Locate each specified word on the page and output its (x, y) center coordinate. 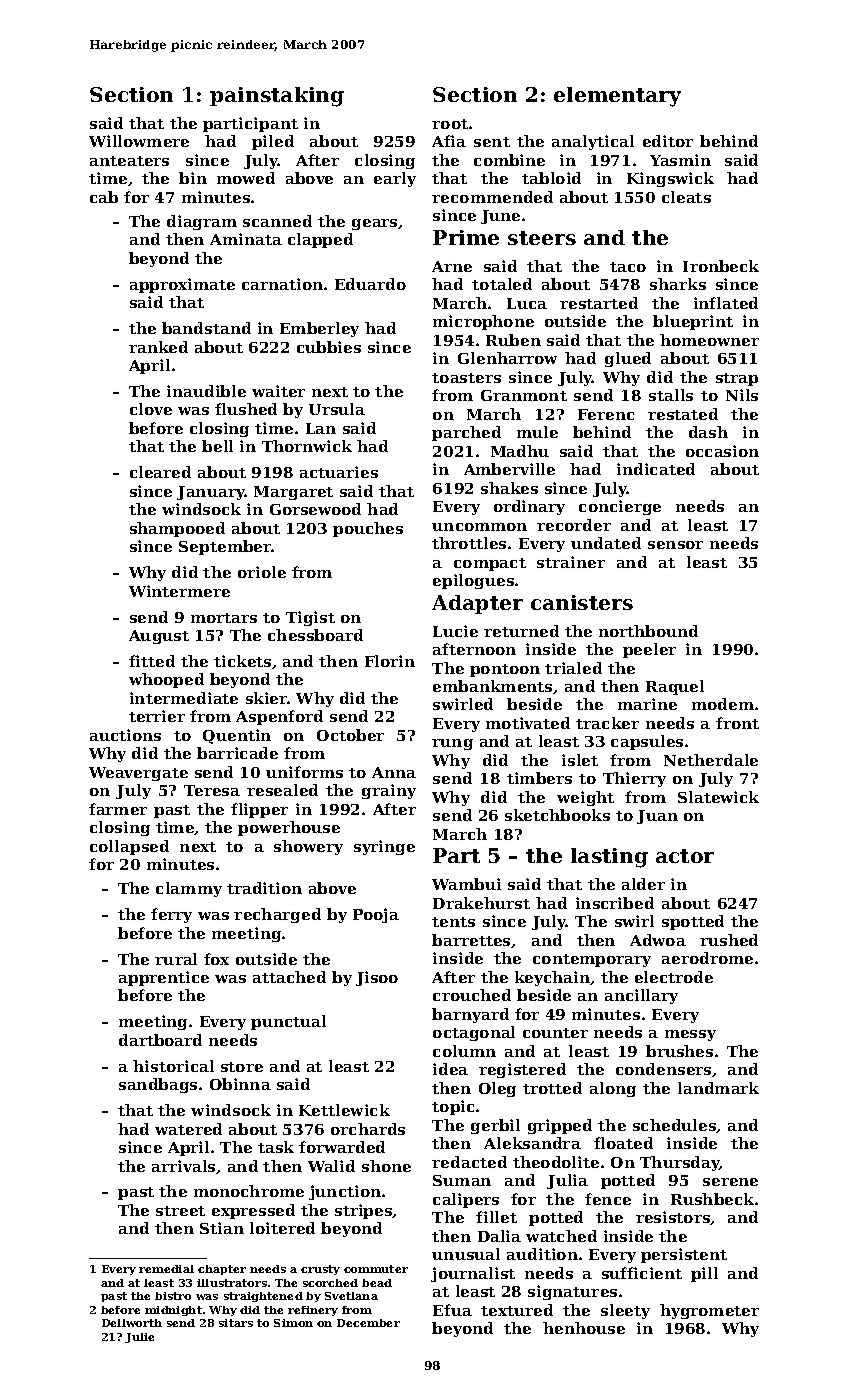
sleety (625, 1311)
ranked (158, 347)
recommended (492, 197)
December (368, 1323)
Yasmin (680, 160)
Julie (139, 1338)
